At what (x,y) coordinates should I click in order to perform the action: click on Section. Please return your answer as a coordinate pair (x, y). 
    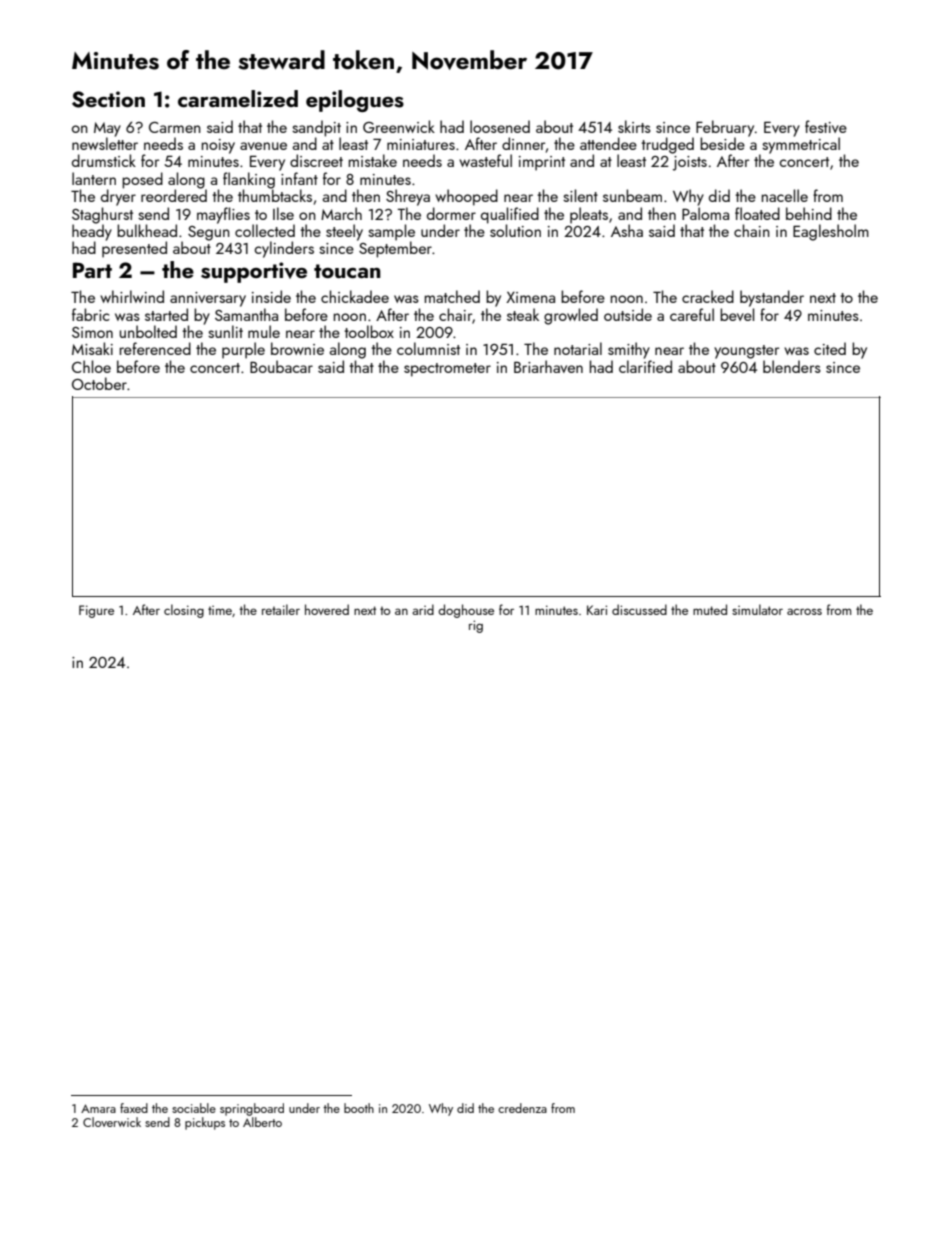
    Looking at the image, I should click on (108, 99).
